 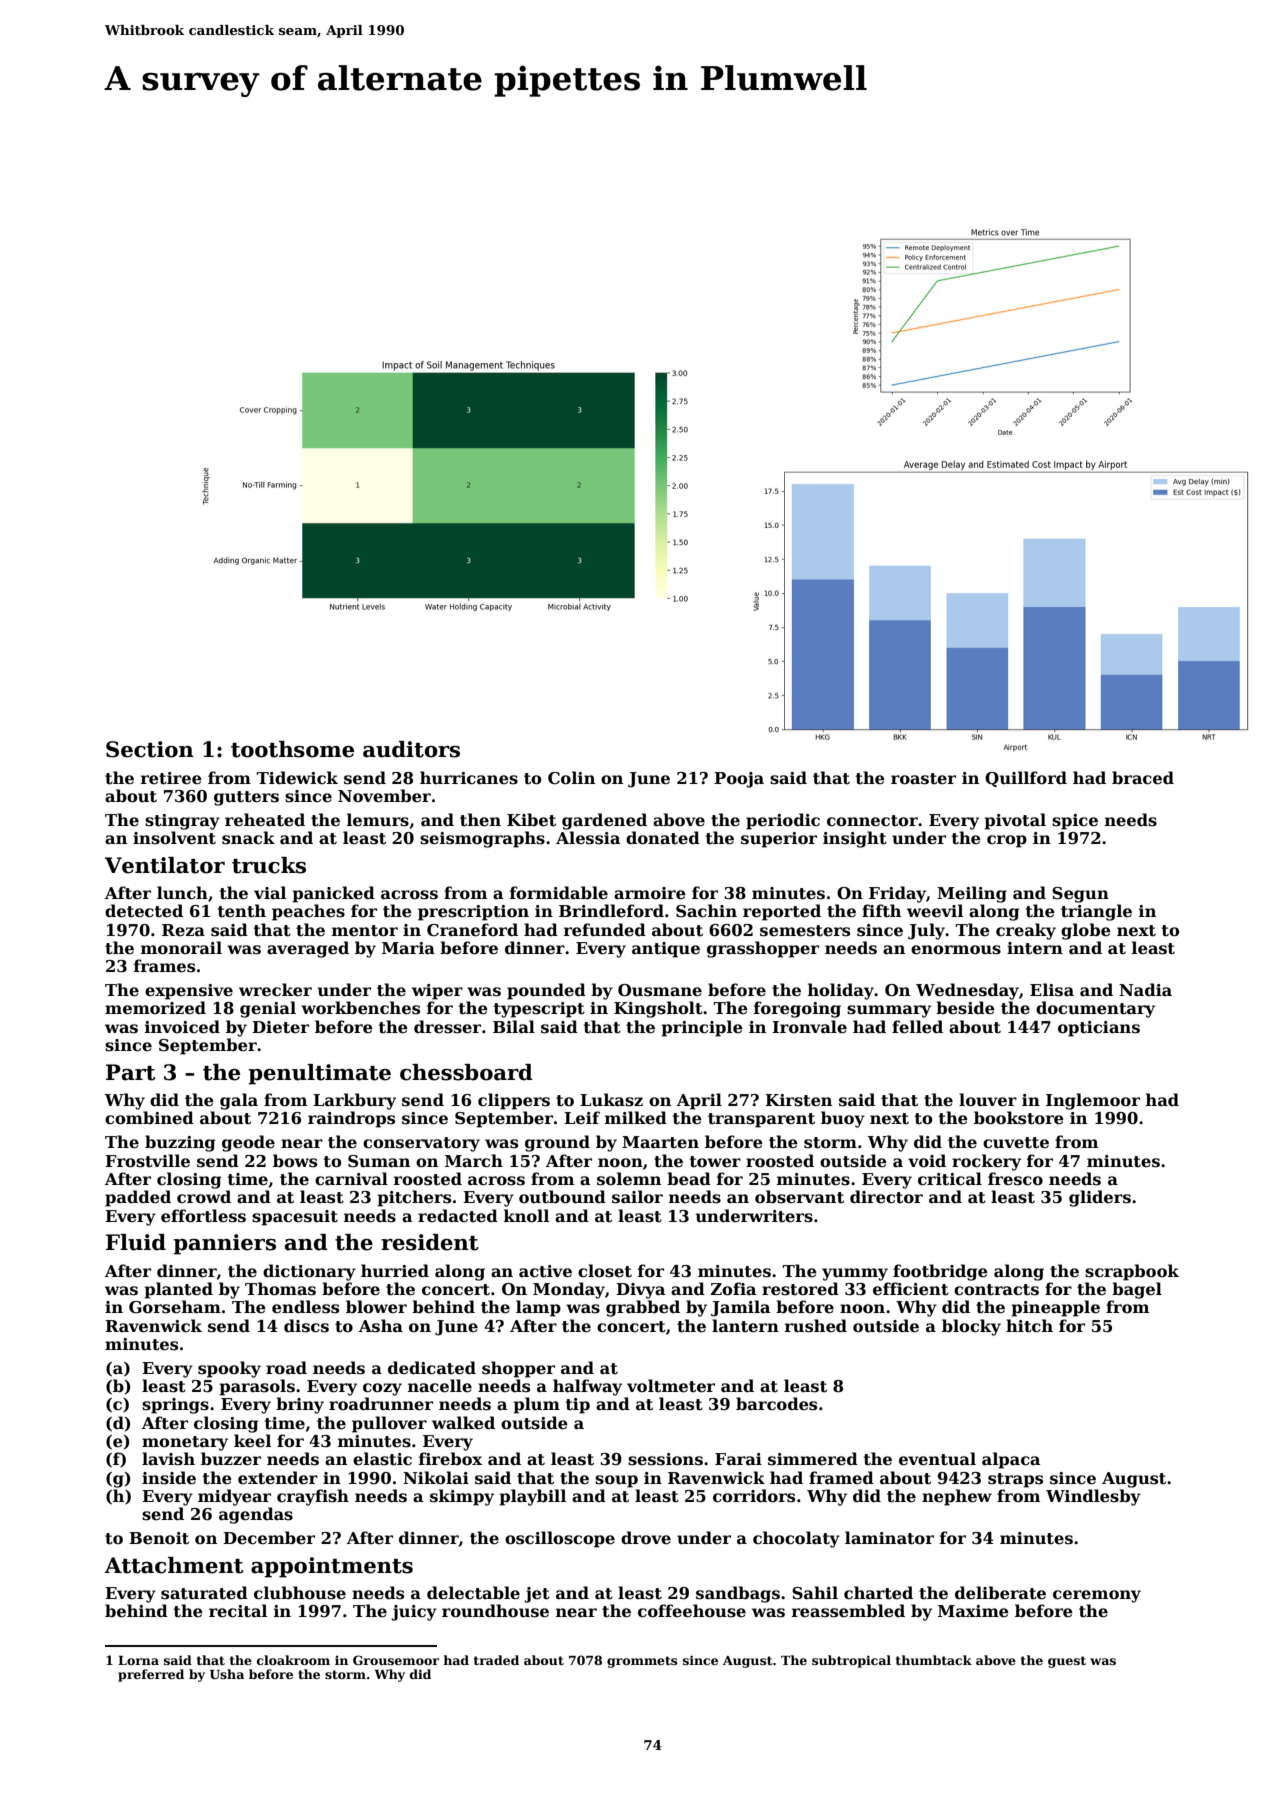 I want to click on elastic, so click(x=382, y=1459).
